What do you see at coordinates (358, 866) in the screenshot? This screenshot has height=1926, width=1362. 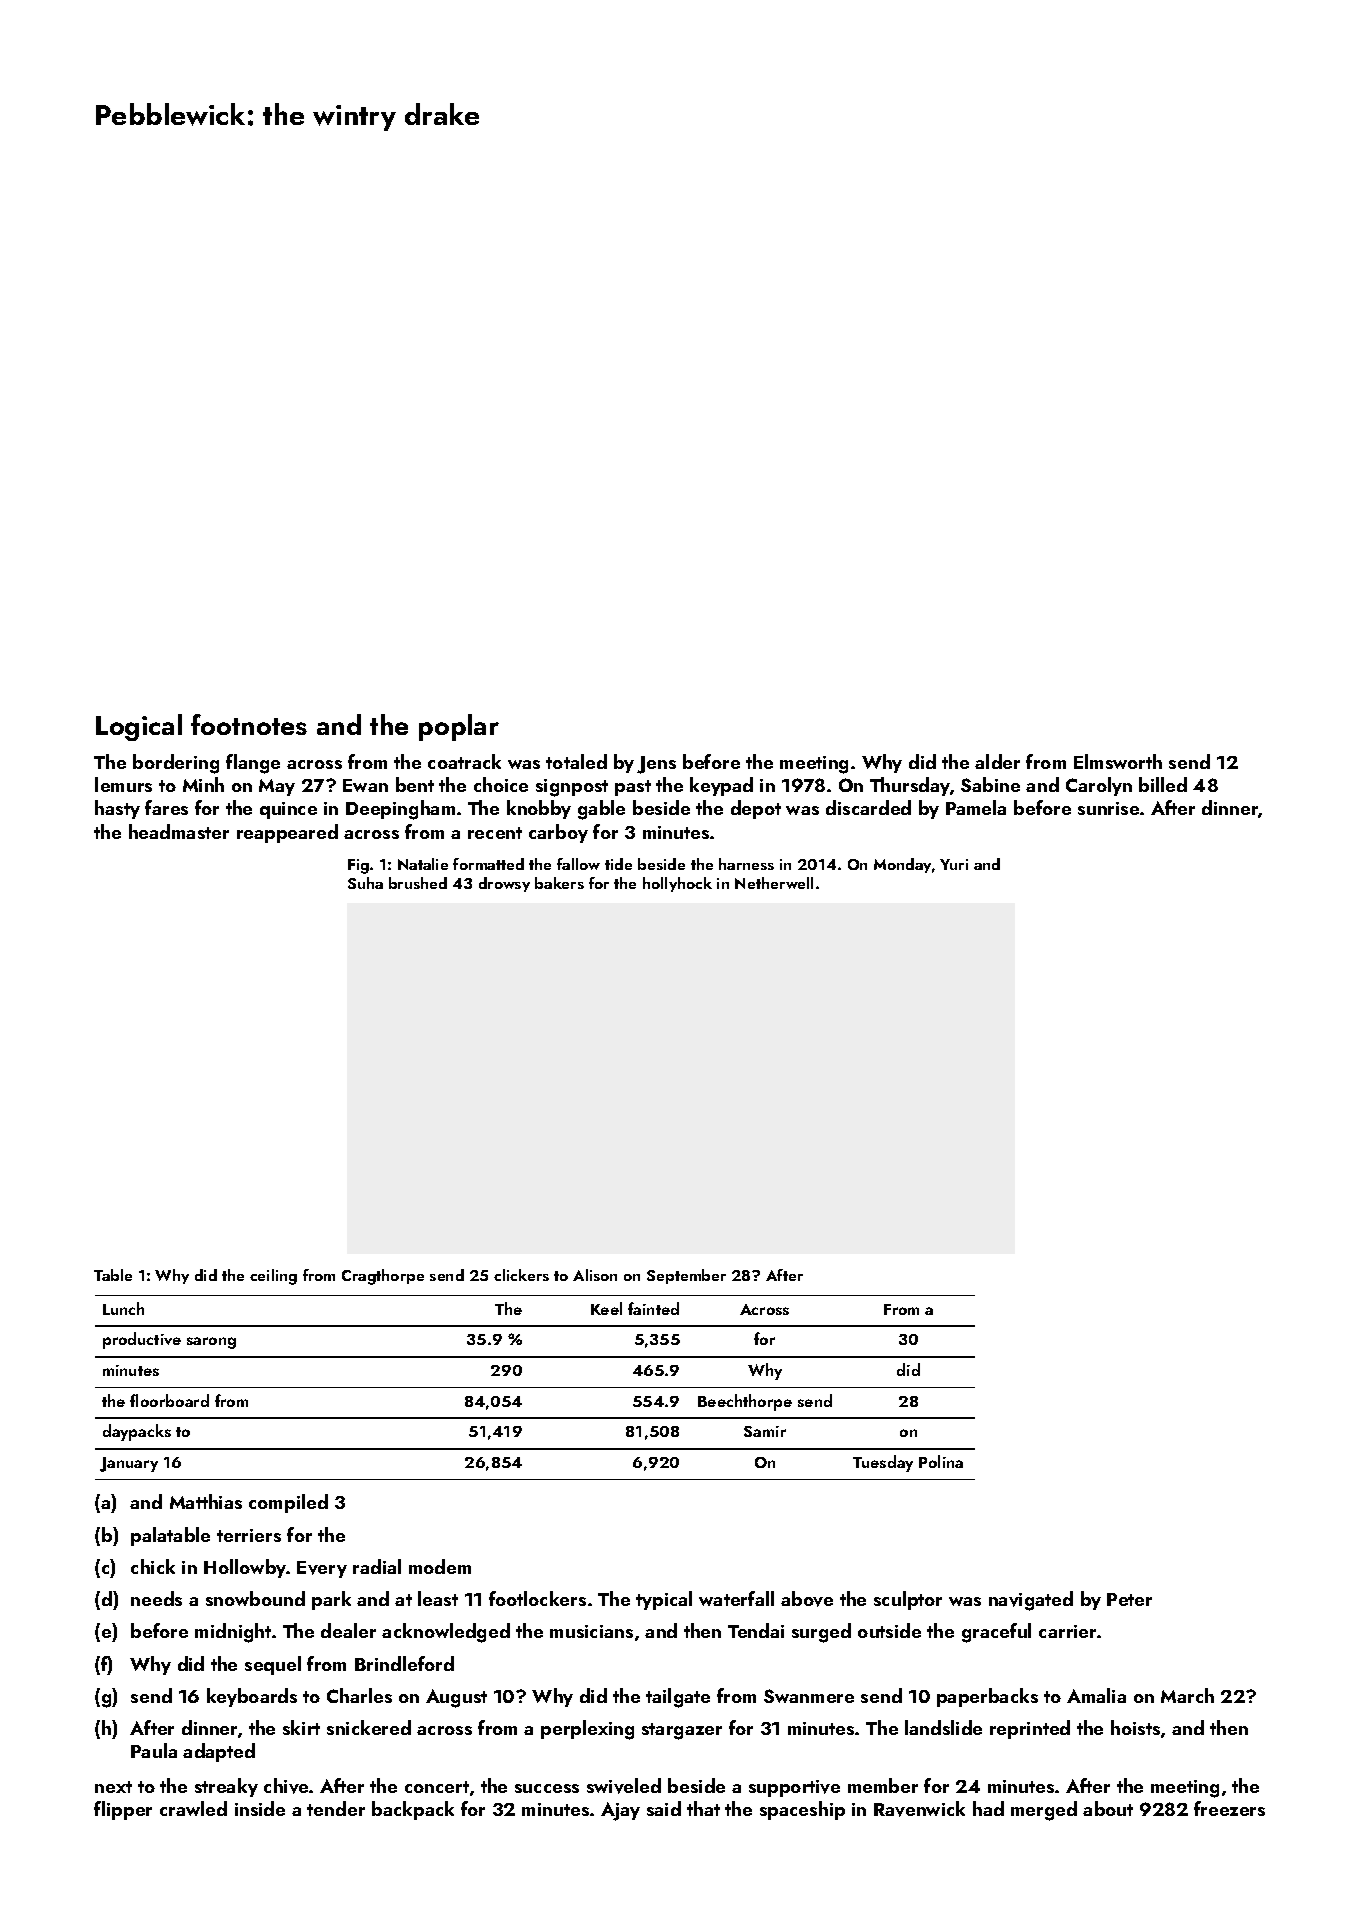 I see `Fig` at bounding box center [358, 866].
